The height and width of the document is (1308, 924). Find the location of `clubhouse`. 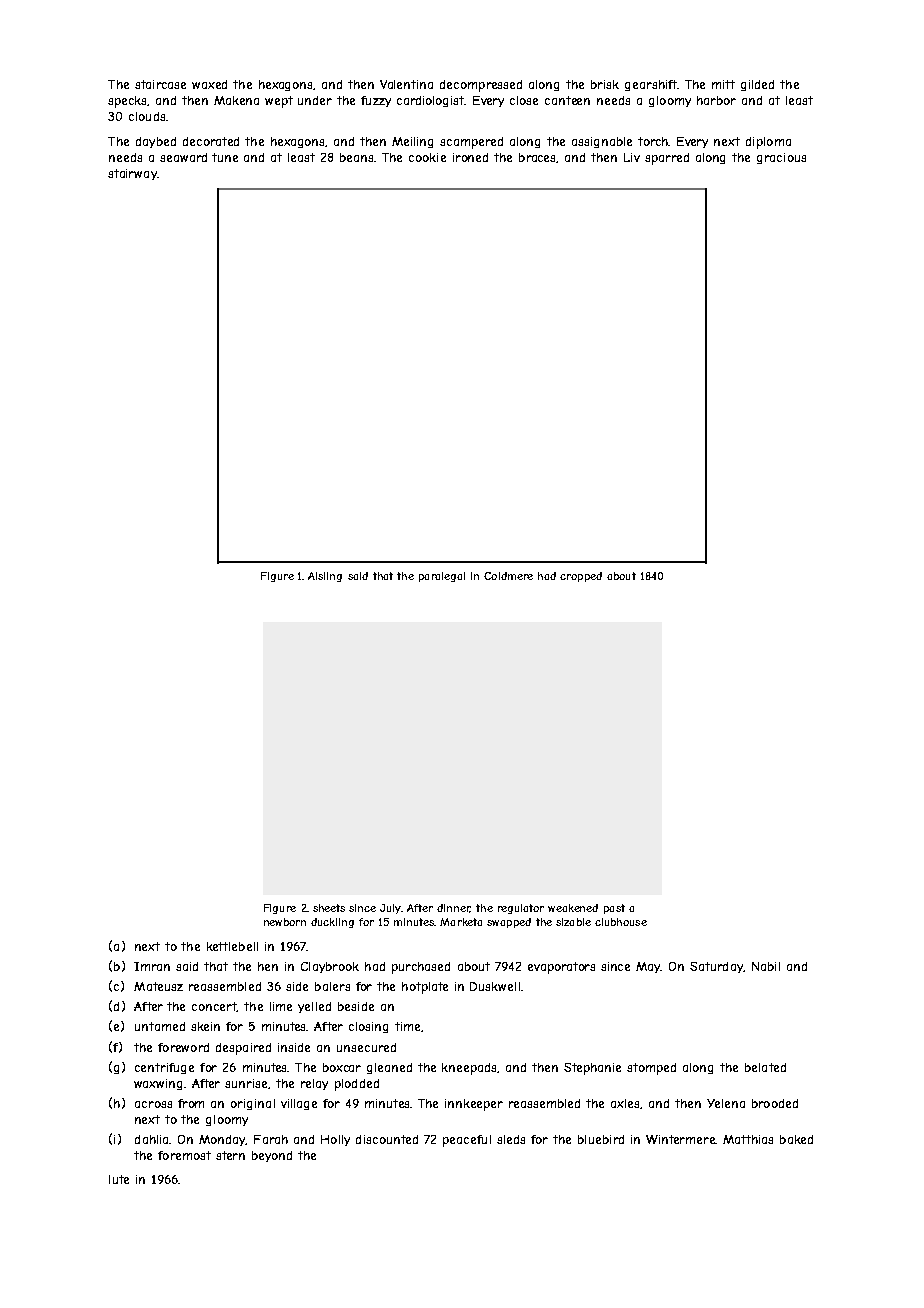

clubhouse is located at coordinates (621, 922).
